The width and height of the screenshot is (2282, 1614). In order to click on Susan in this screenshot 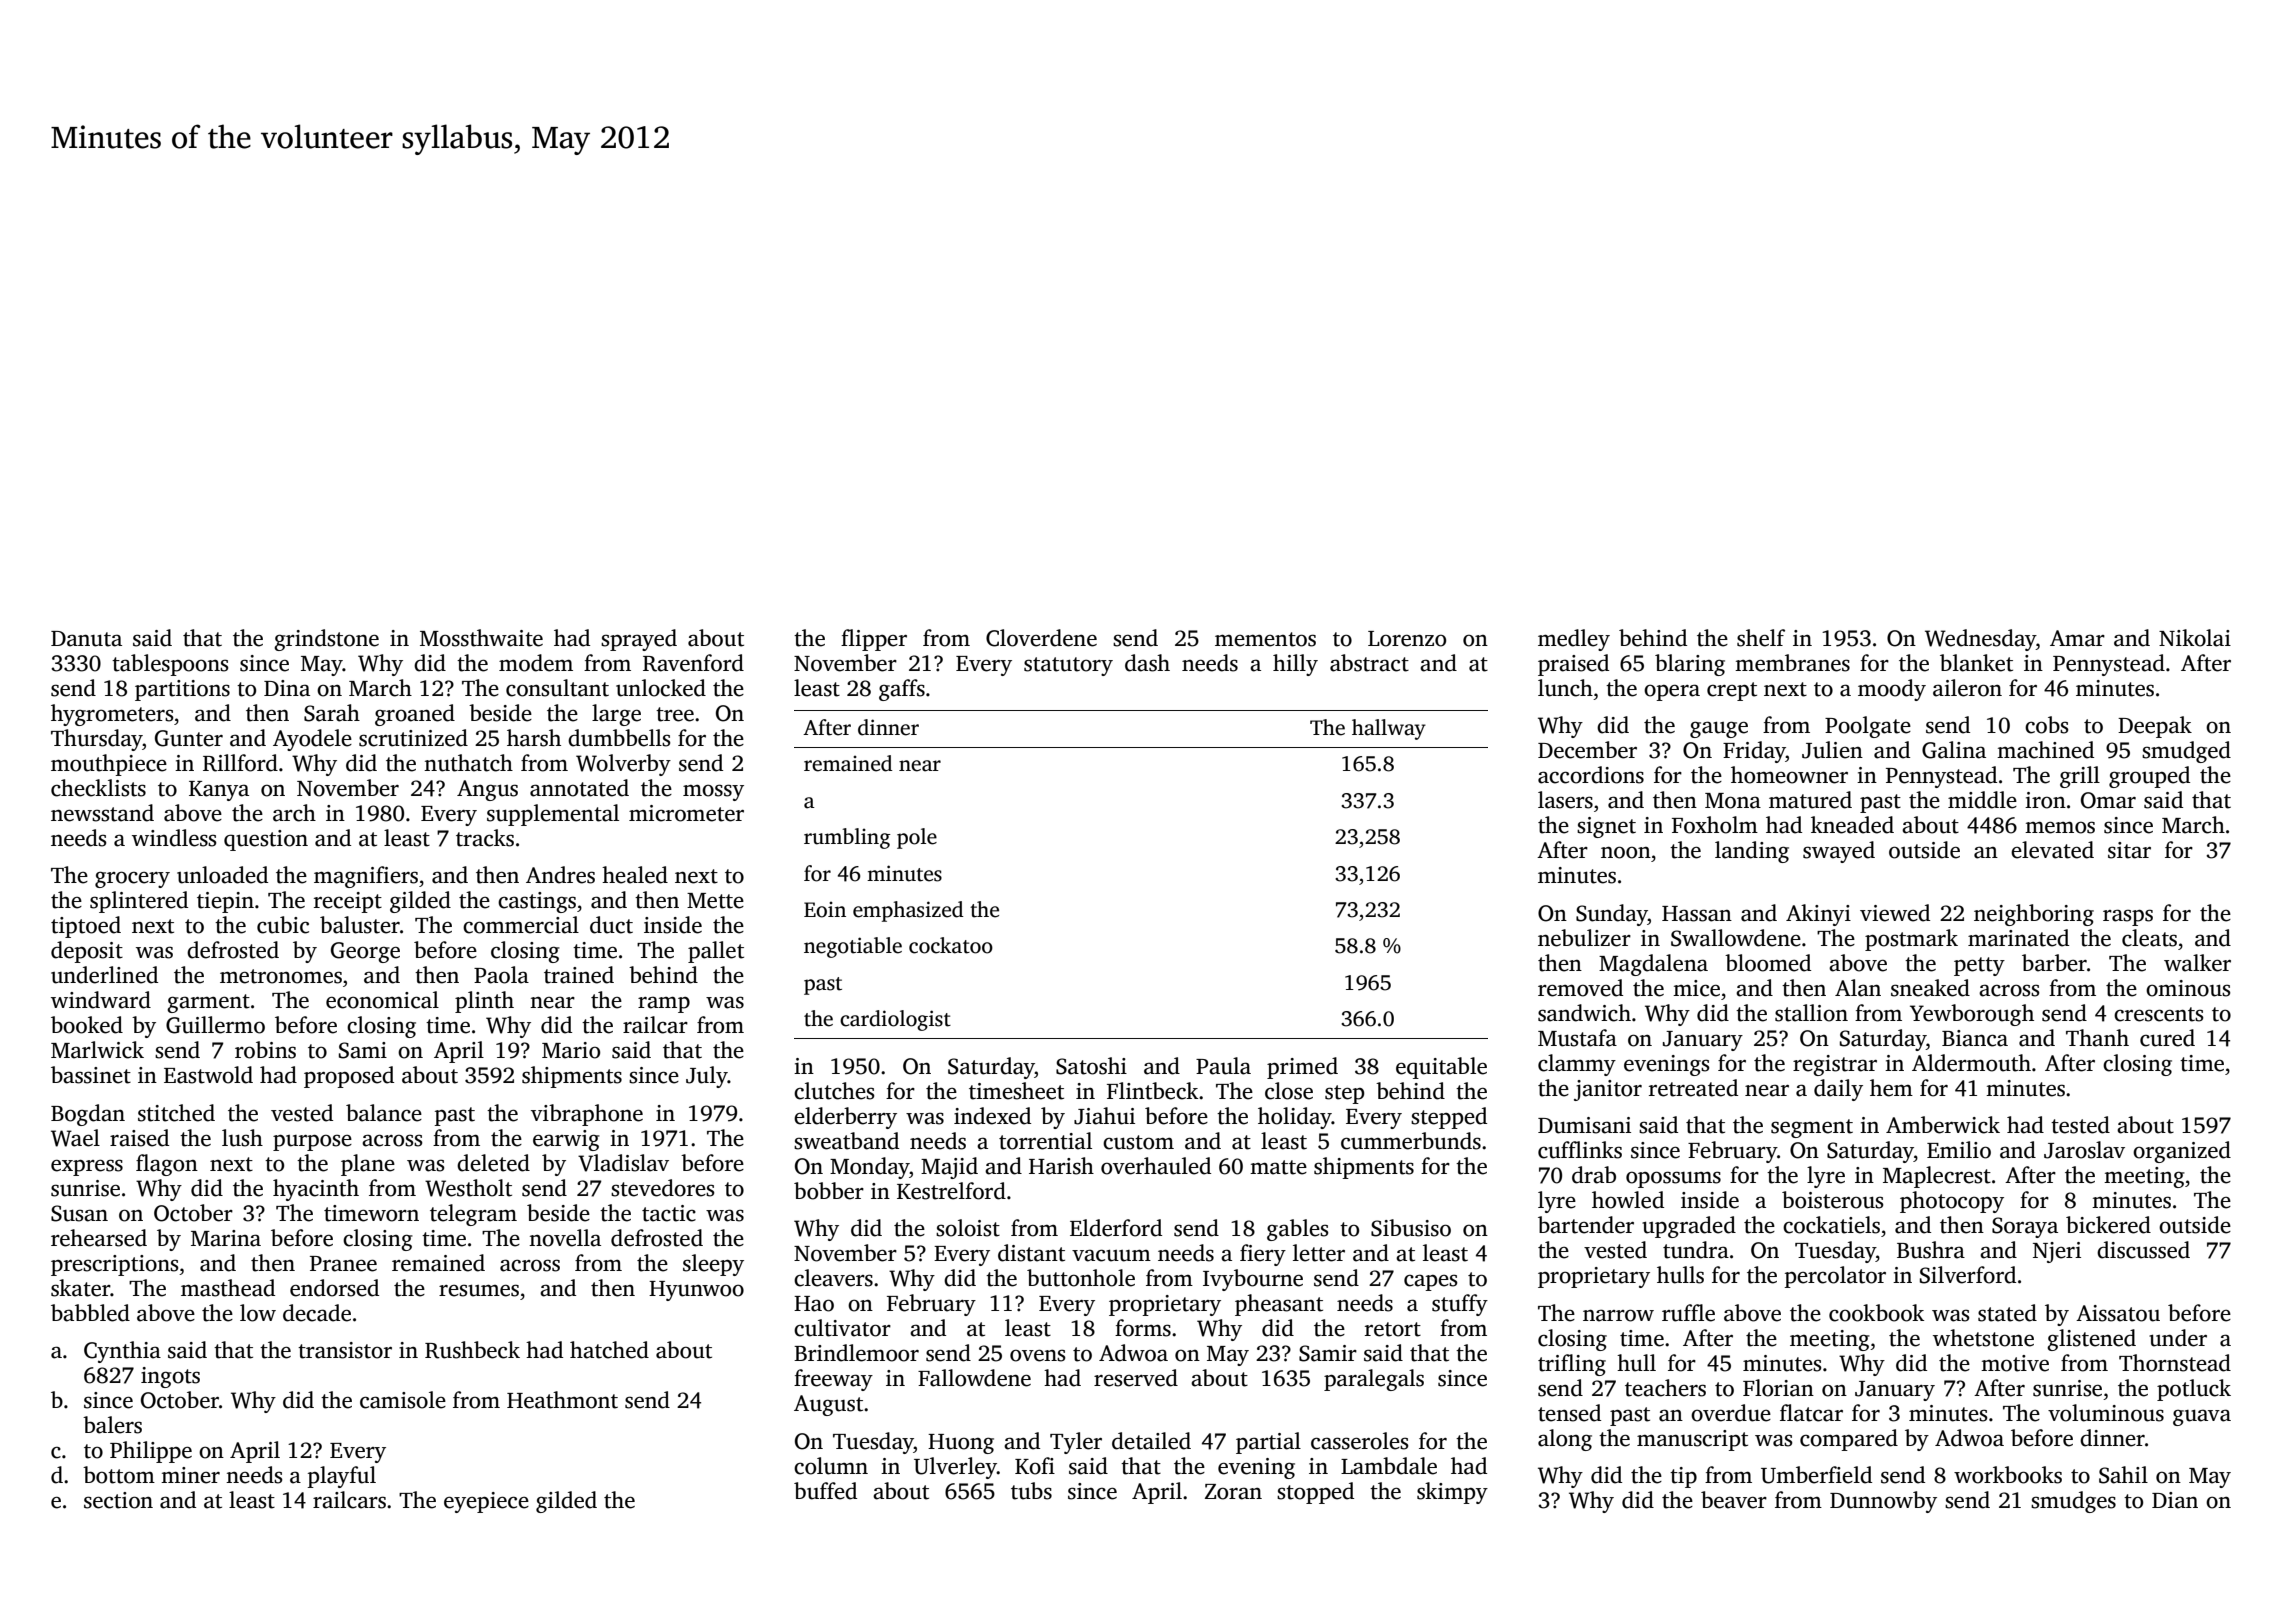, I will do `click(79, 1213)`.
